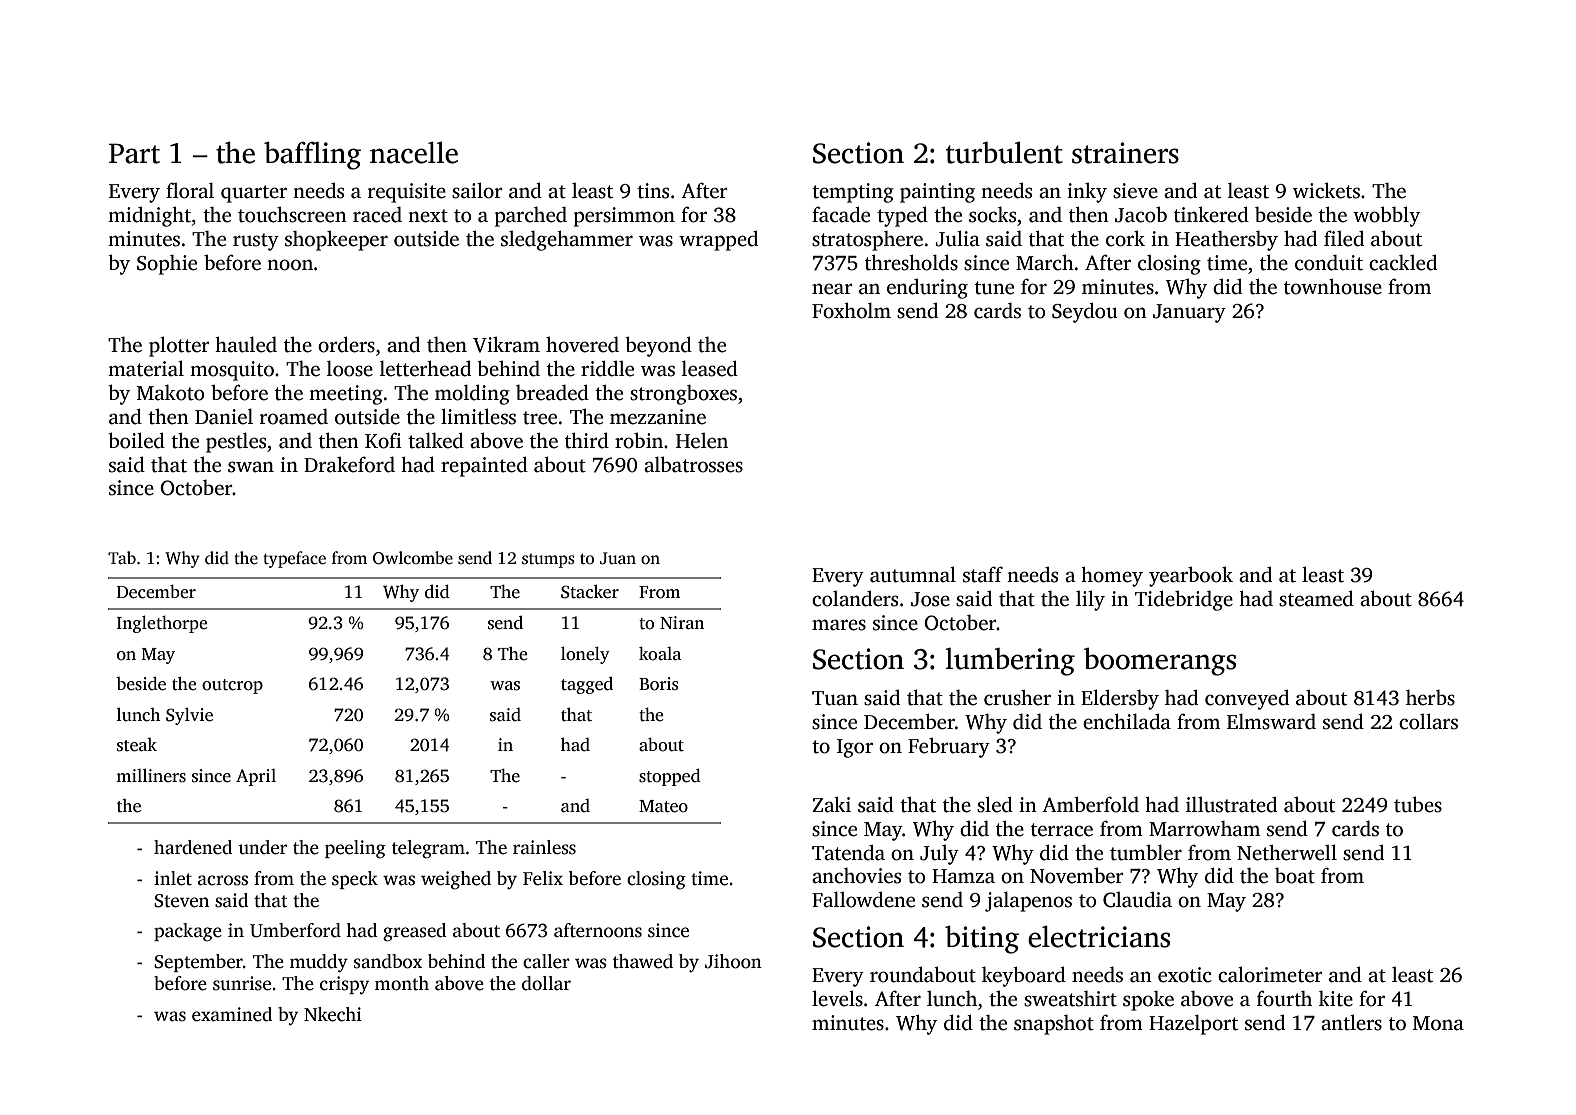 The height and width of the screenshot is (1115, 1576). Describe the element at coordinates (1333, 287) in the screenshot. I see `townhouse` at that location.
